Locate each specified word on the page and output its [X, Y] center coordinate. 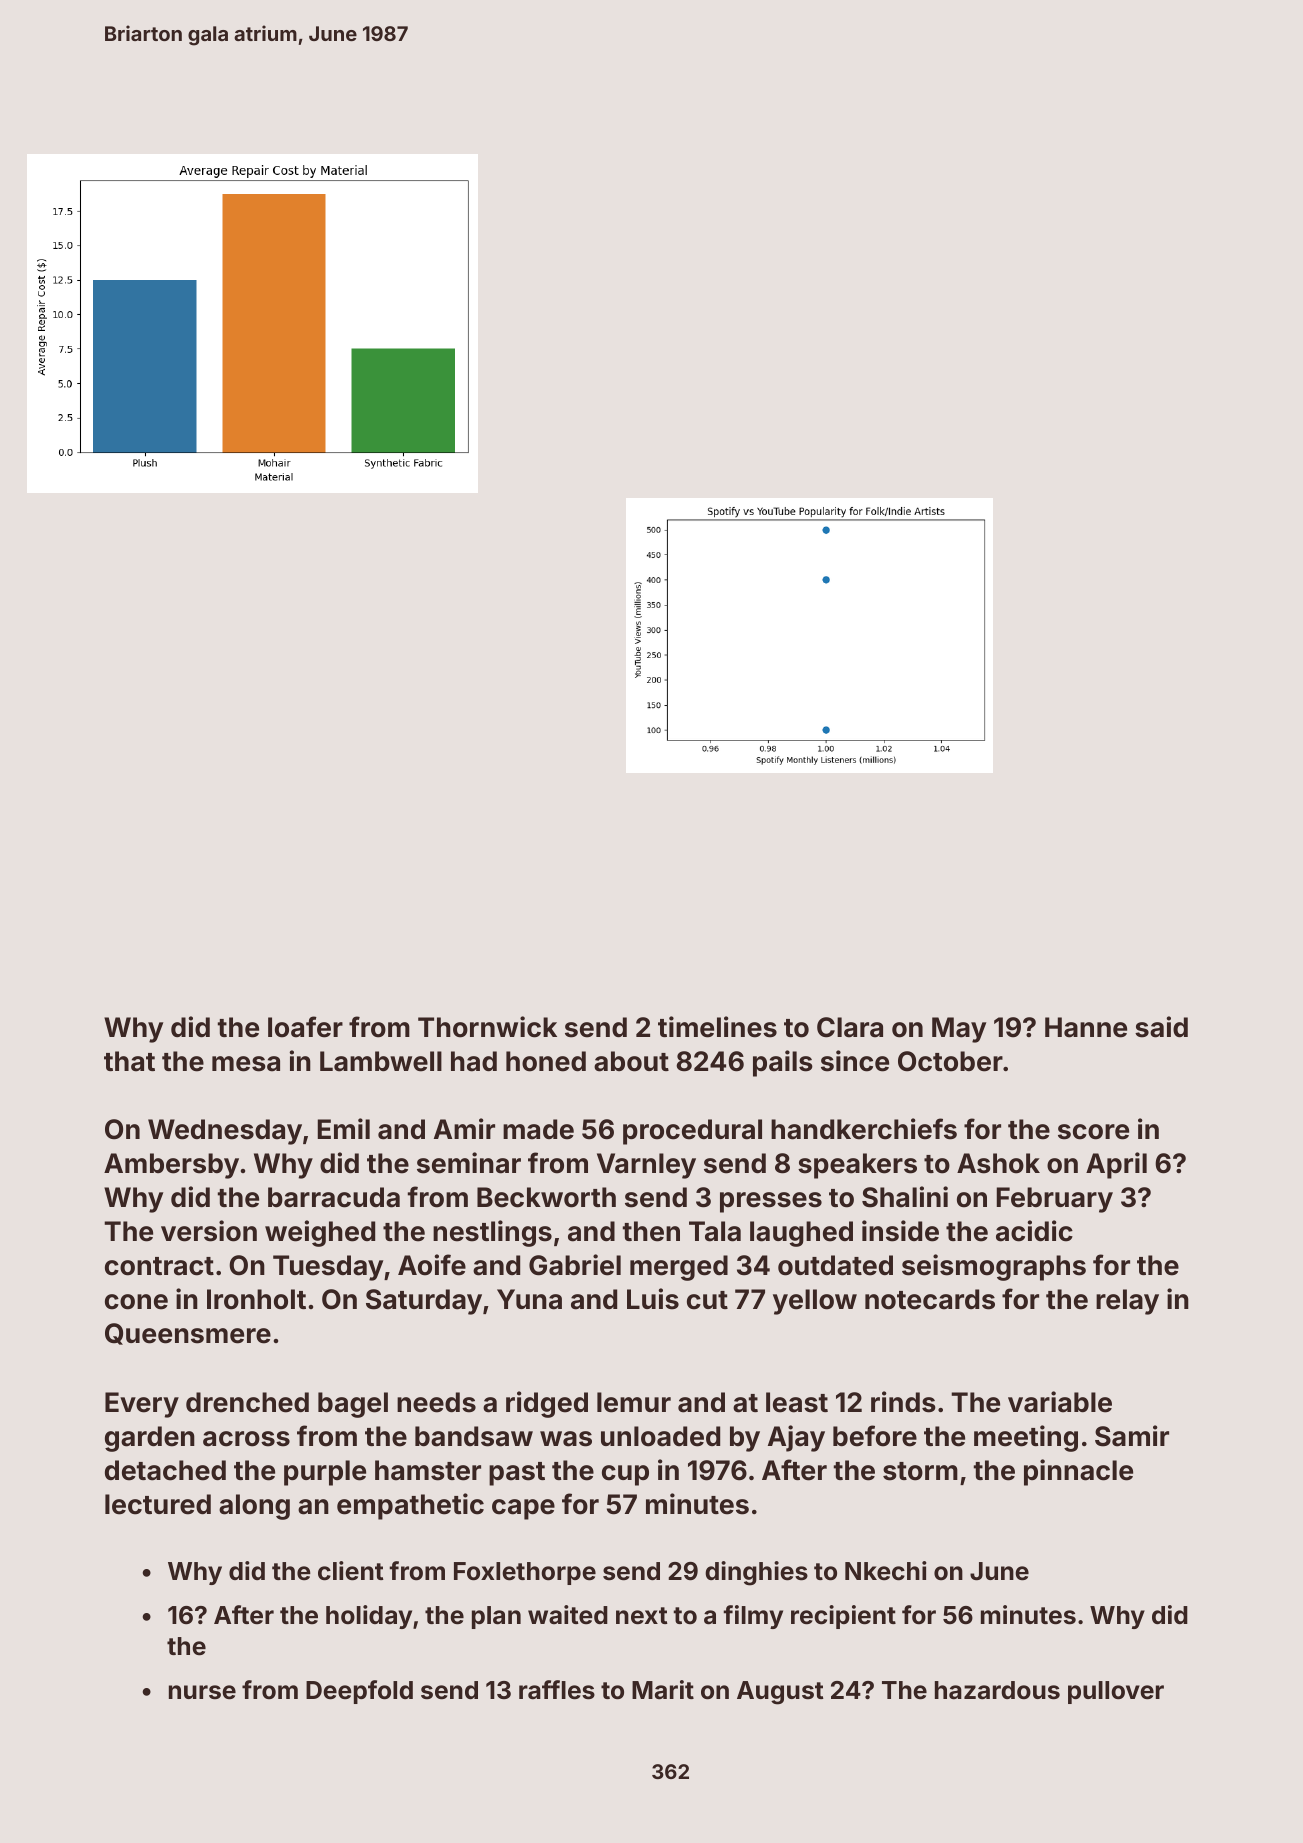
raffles [557, 1690]
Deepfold [359, 1692]
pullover [1116, 1692]
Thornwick [487, 1027]
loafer [305, 1027]
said [1161, 1027]
